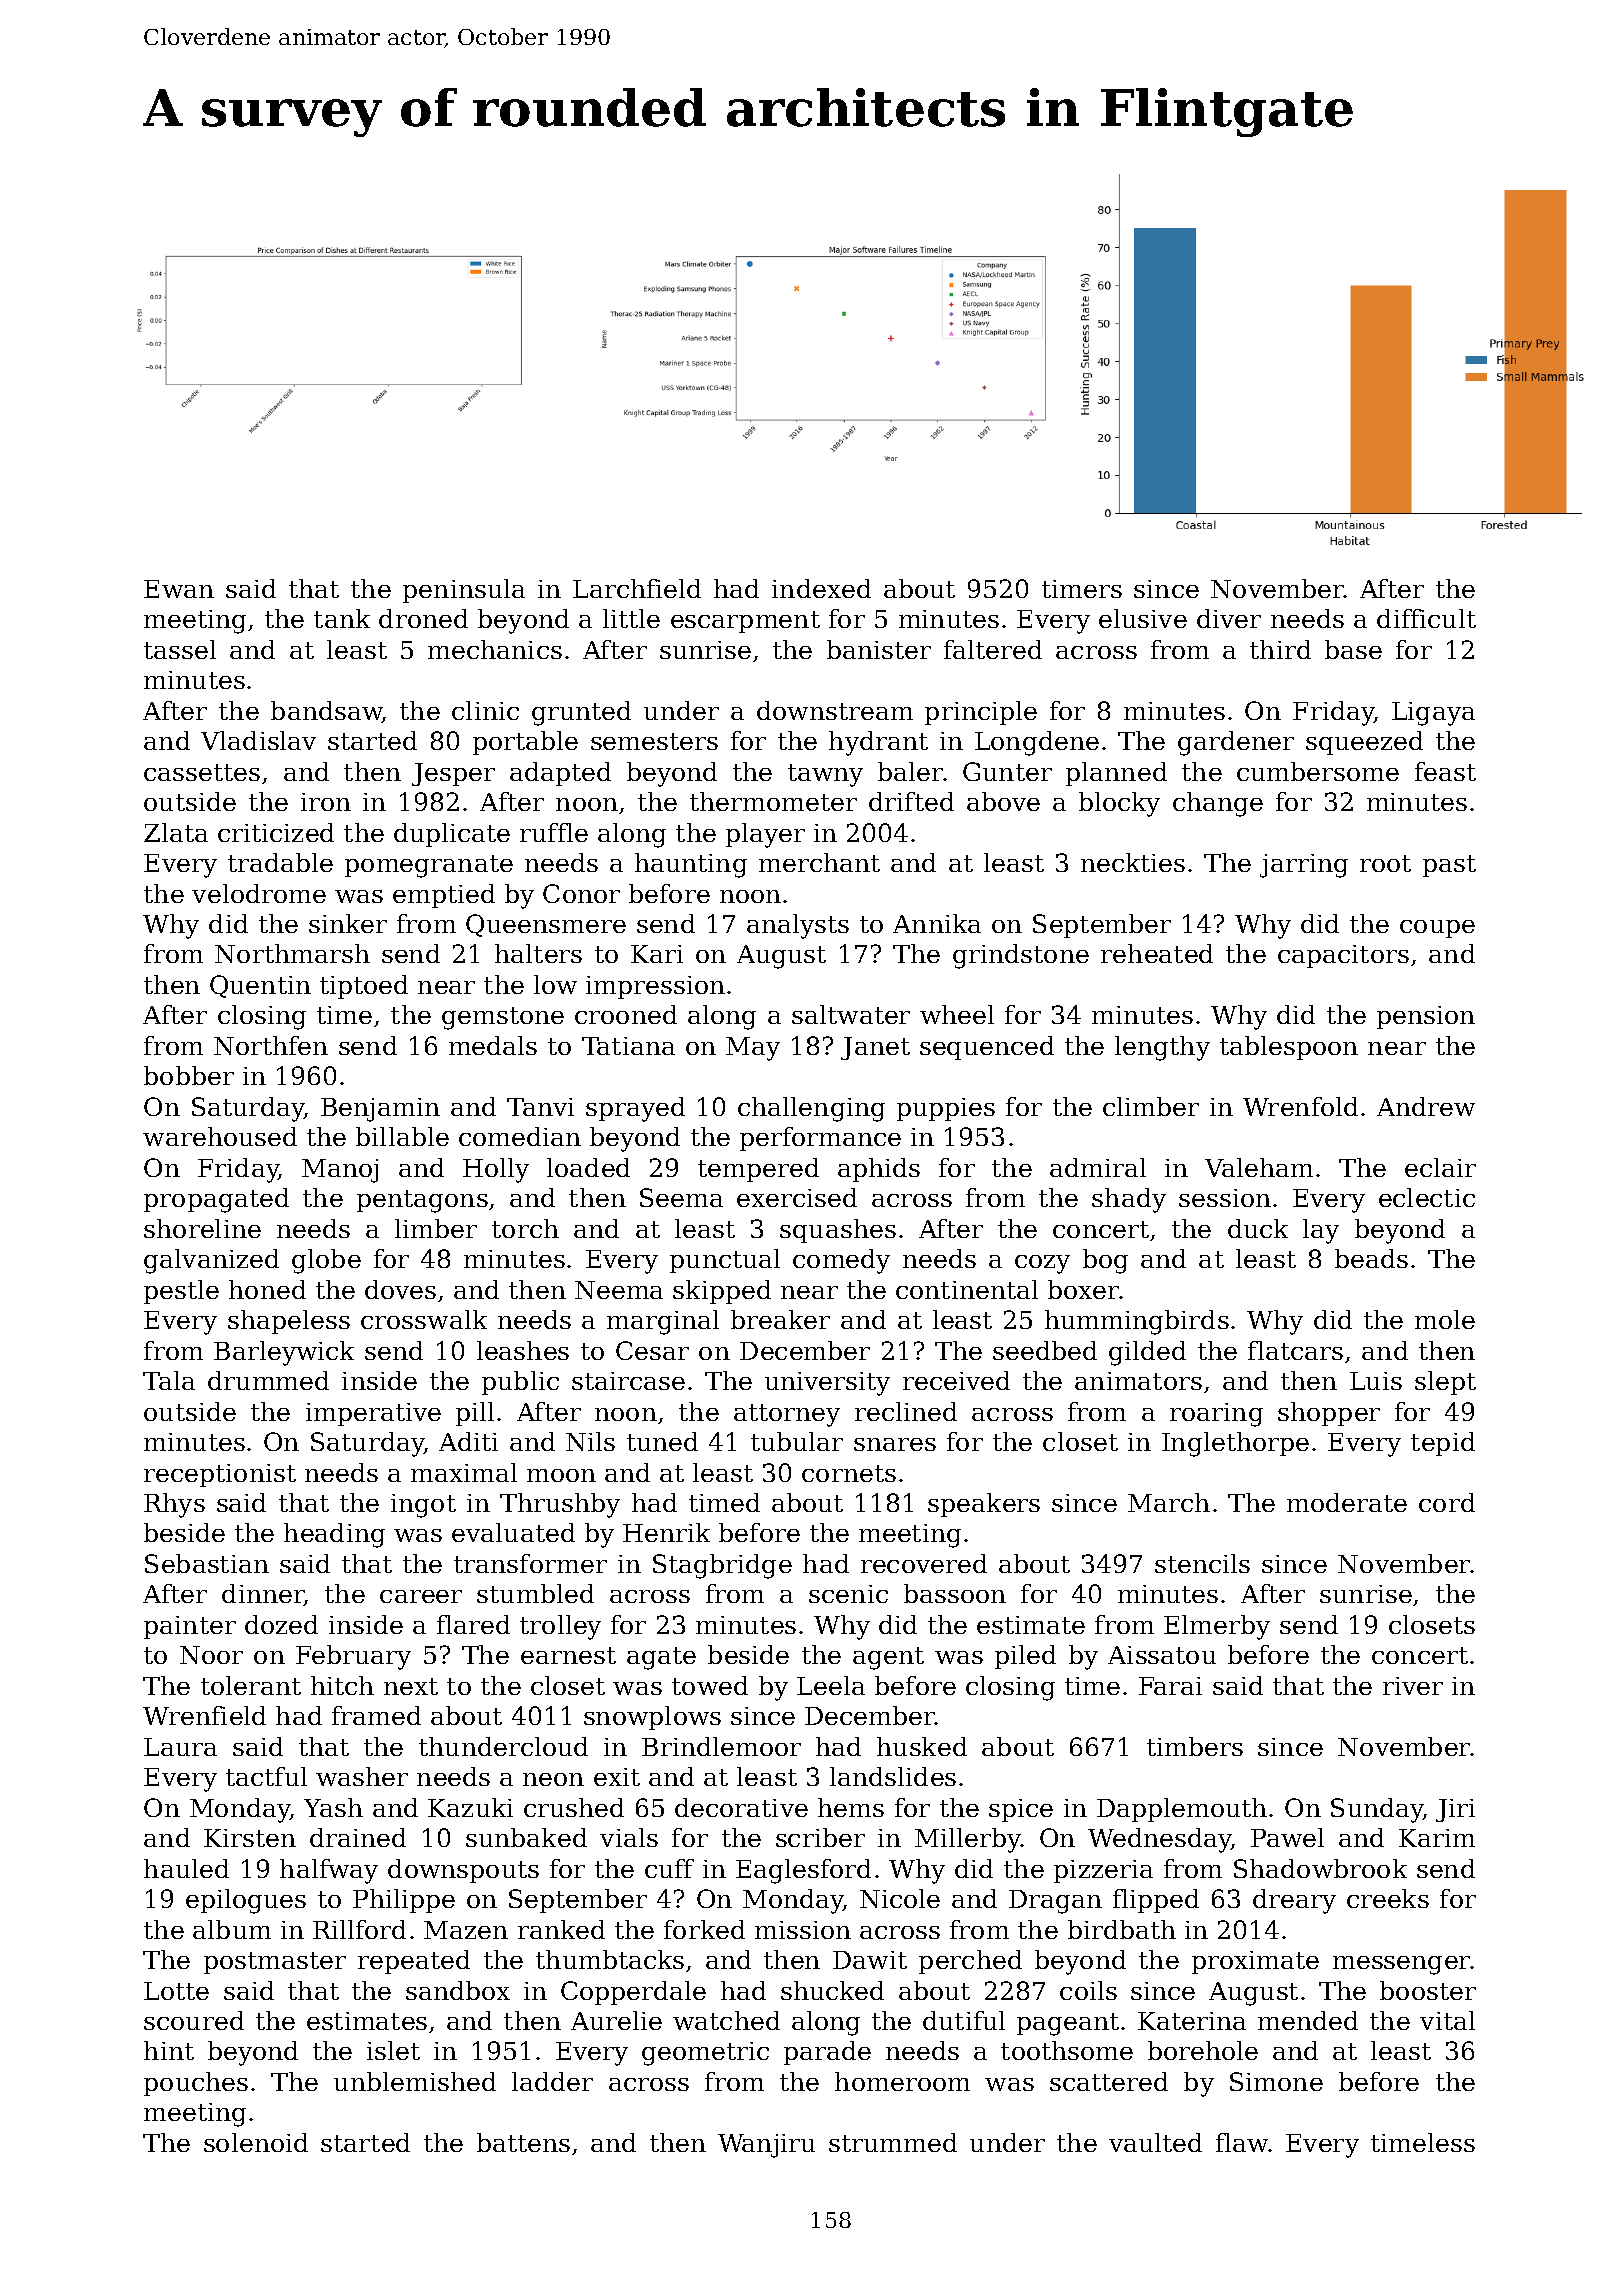 This page has width=1620, height=2292. Describe the element at coordinates (342, 618) in the page. I see `tank` at that location.
